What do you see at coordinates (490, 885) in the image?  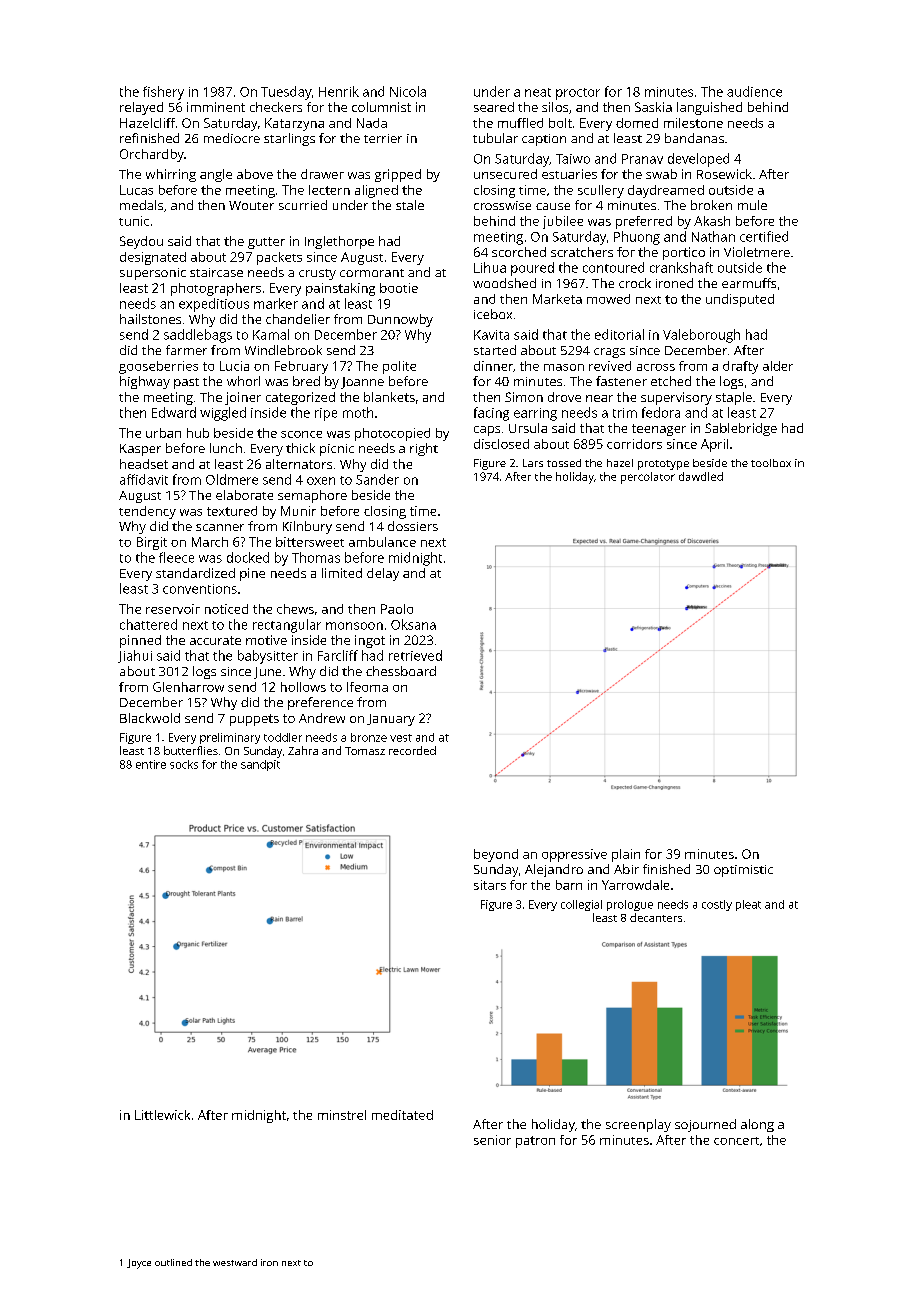 I see `sitars` at bounding box center [490, 885].
